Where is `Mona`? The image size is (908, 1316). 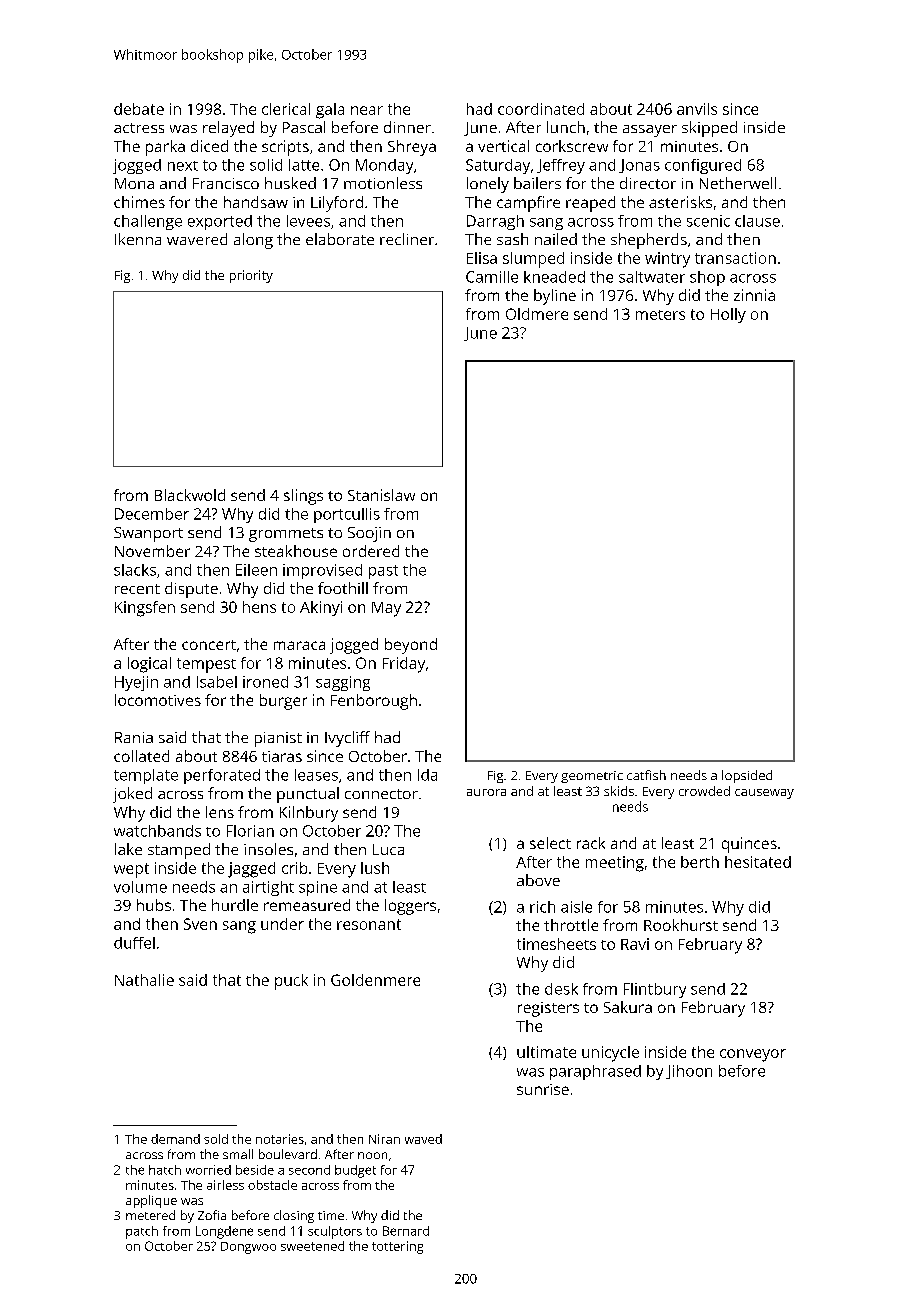
Mona is located at coordinates (134, 183).
